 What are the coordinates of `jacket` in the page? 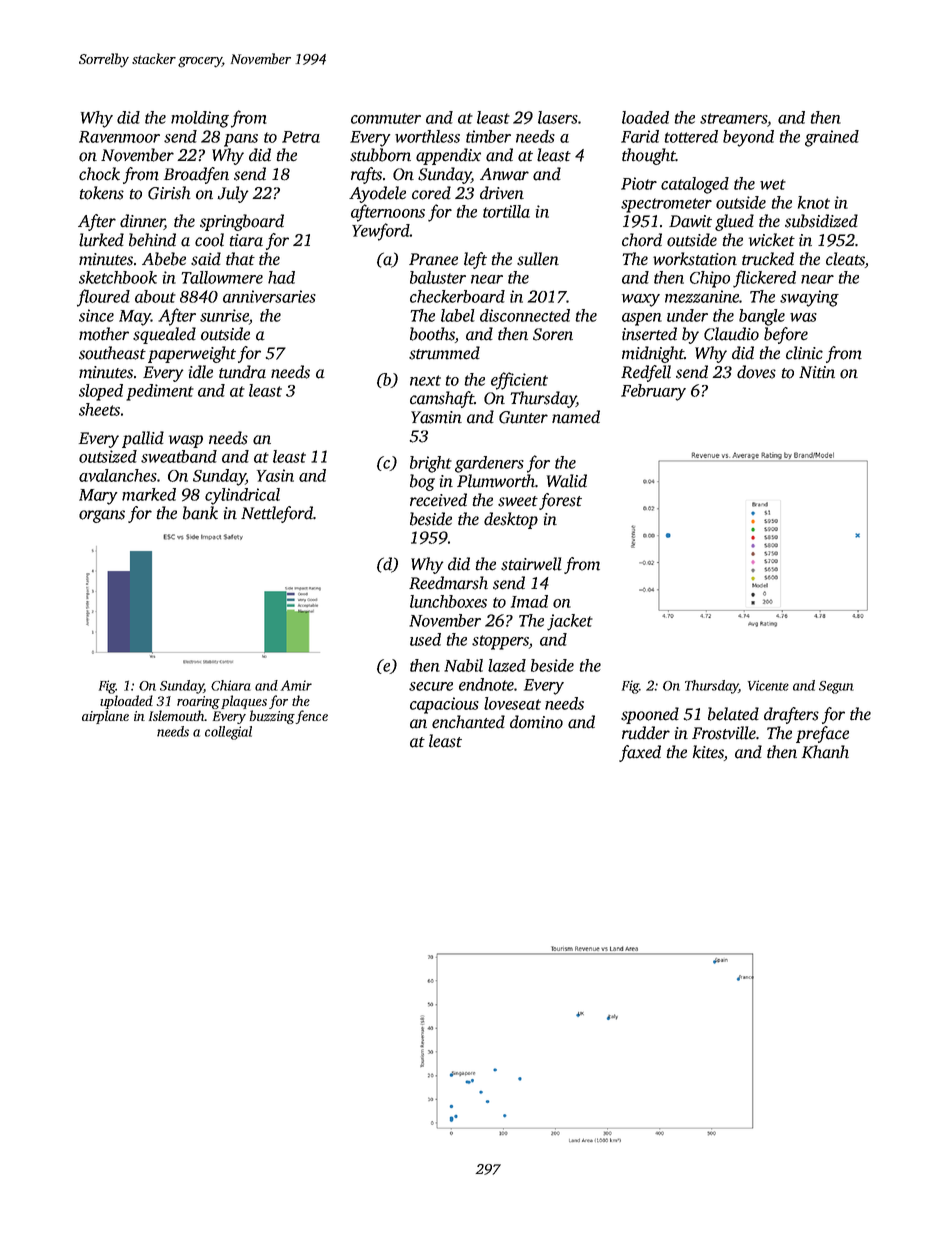 It's located at (570, 622).
